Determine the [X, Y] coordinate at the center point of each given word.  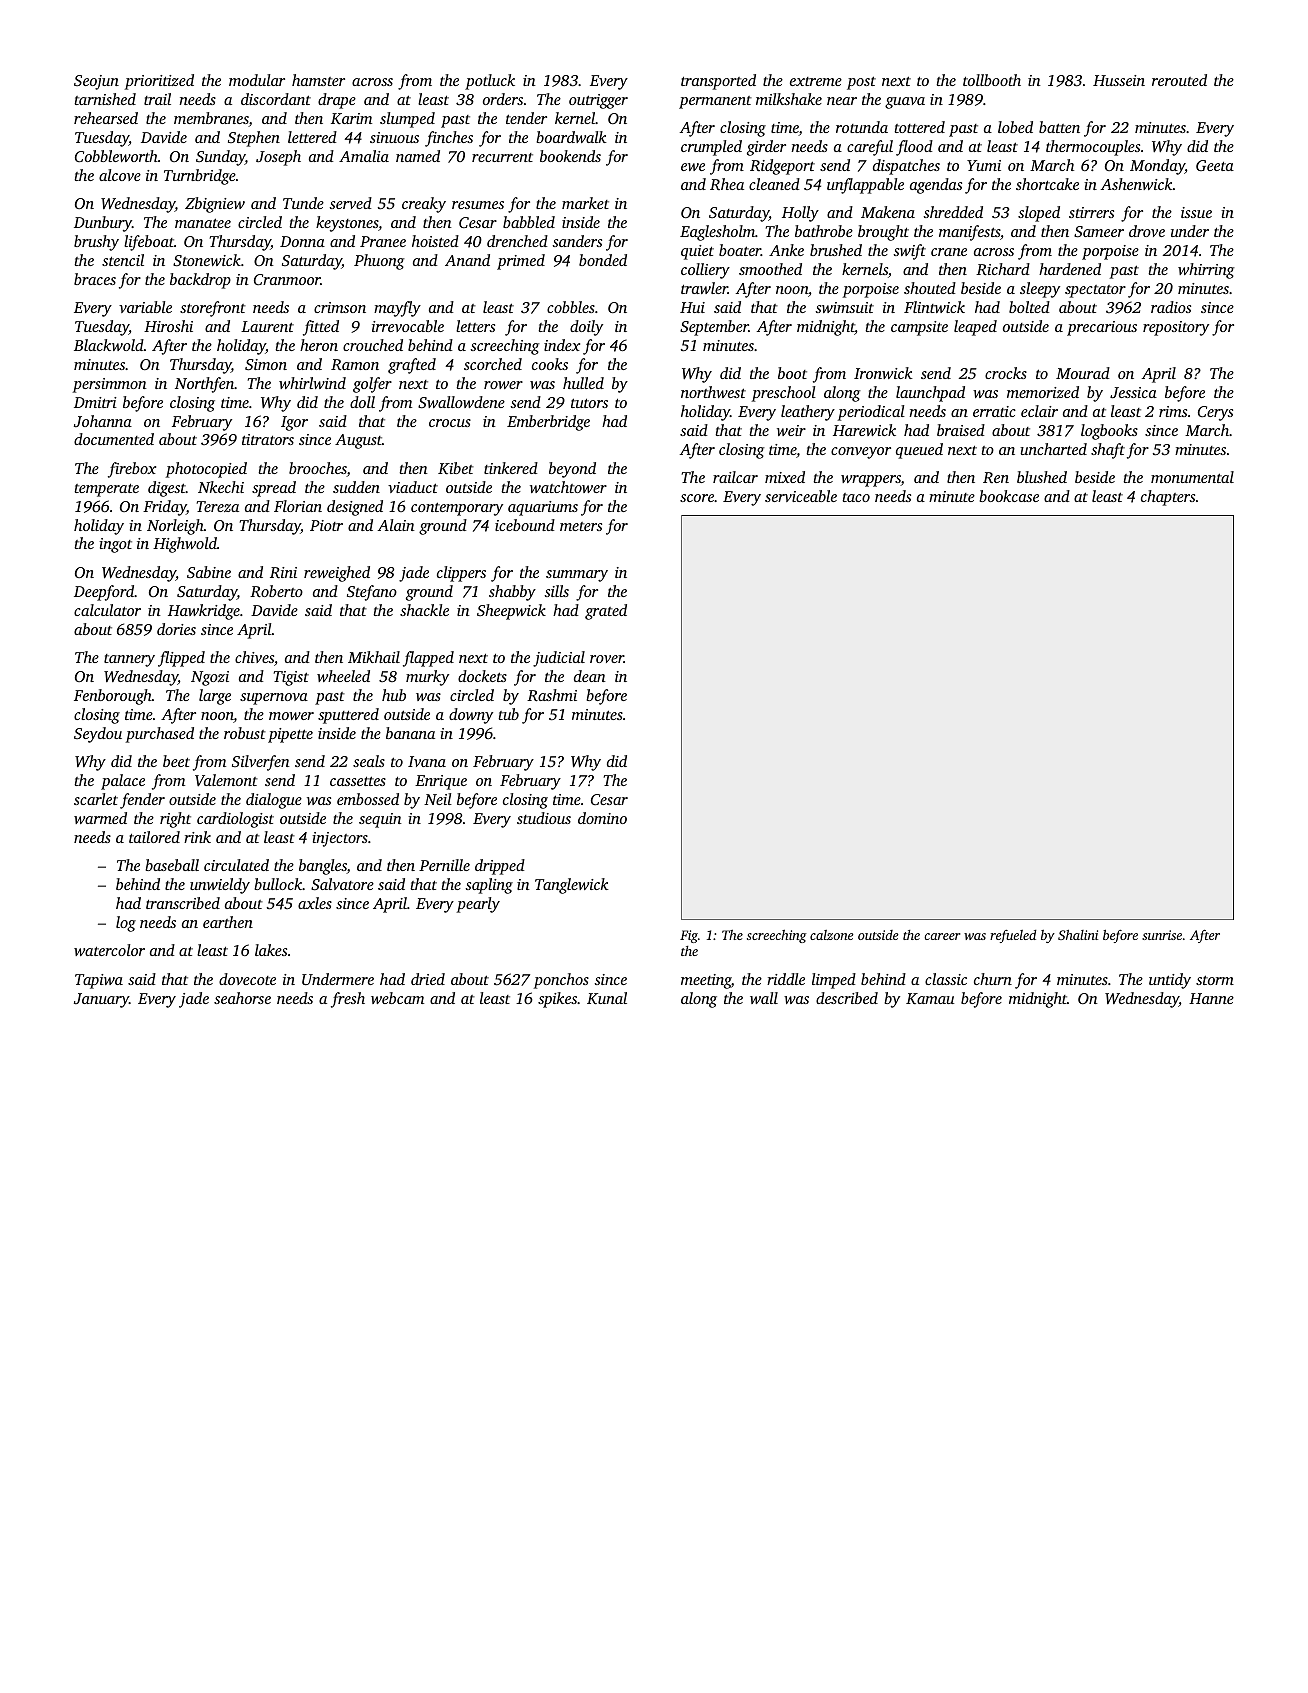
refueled [1013, 936]
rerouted [1179, 80]
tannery [129, 660]
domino [602, 818]
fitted [321, 328]
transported [718, 82]
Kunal [607, 998]
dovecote [247, 979]
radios [1171, 307]
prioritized [159, 82]
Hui [692, 307]
